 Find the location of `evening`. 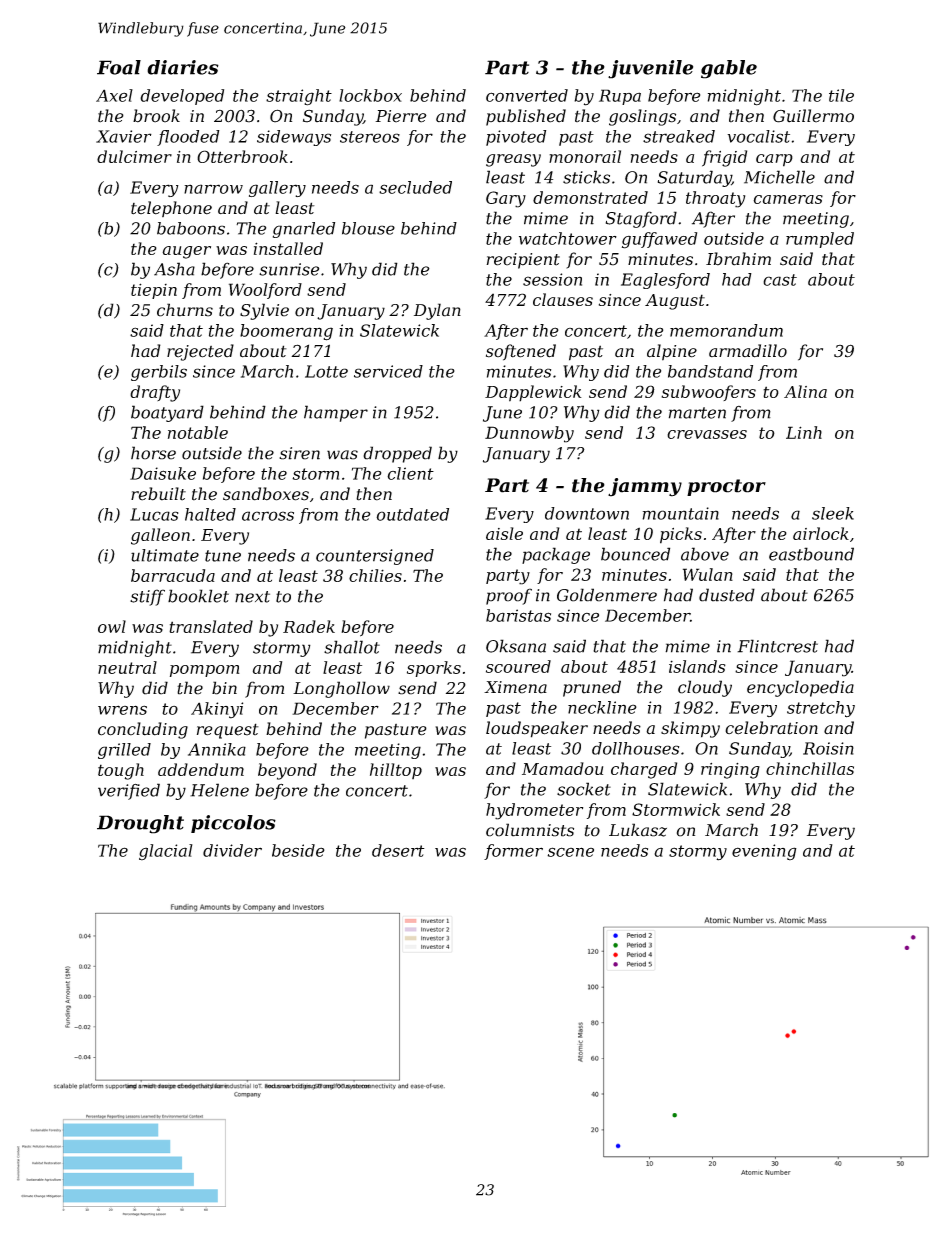

evening is located at coordinates (764, 852).
